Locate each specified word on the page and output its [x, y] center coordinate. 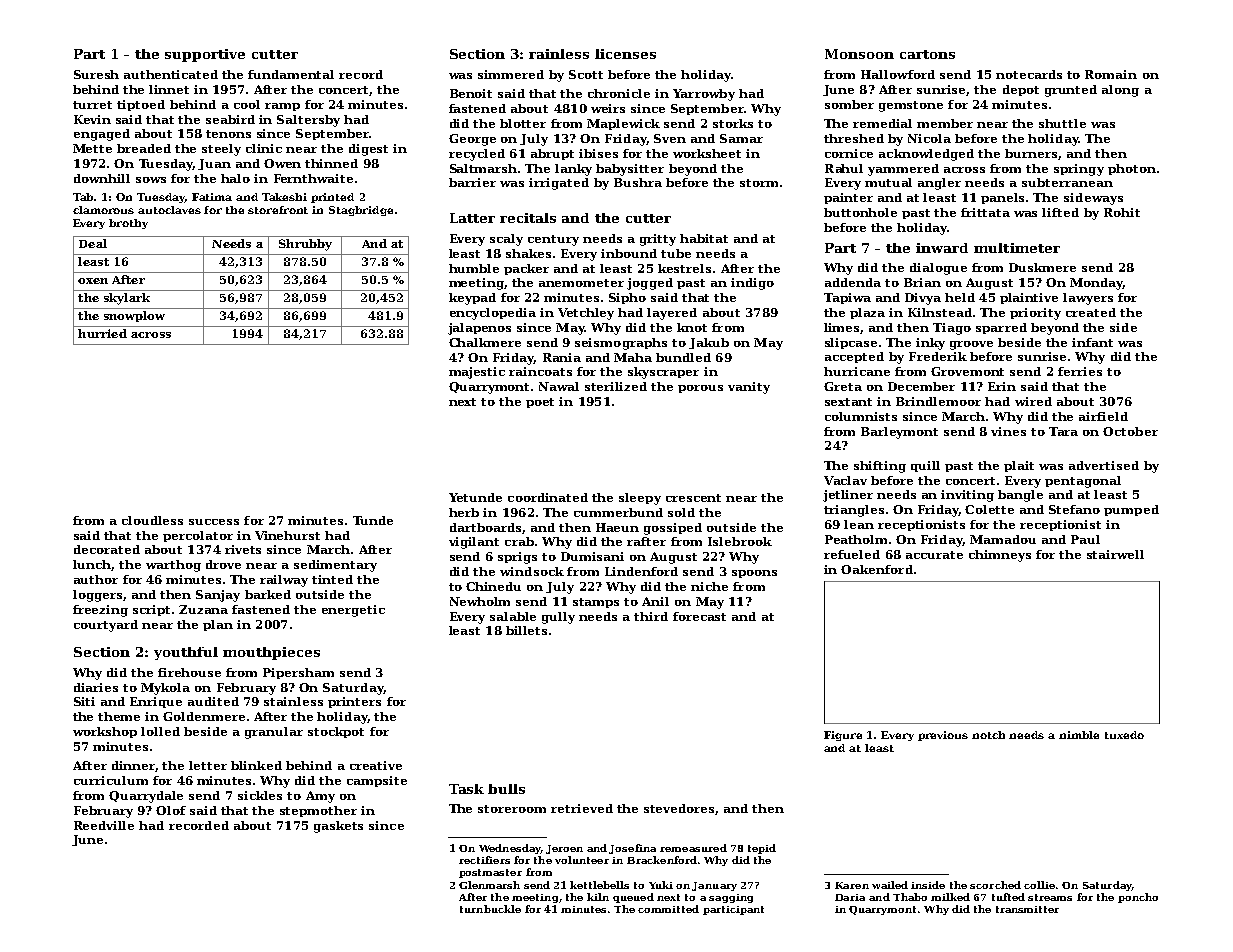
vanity [749, 388]
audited [213, 701]
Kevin [92, 119]
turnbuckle [490, 909]
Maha [633, 357]
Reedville [104, 825]
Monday [1096, 284]
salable [513, 616]
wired [1033, 401]
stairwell [1115, 554]
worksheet [707, 153]
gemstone [911, 106]
